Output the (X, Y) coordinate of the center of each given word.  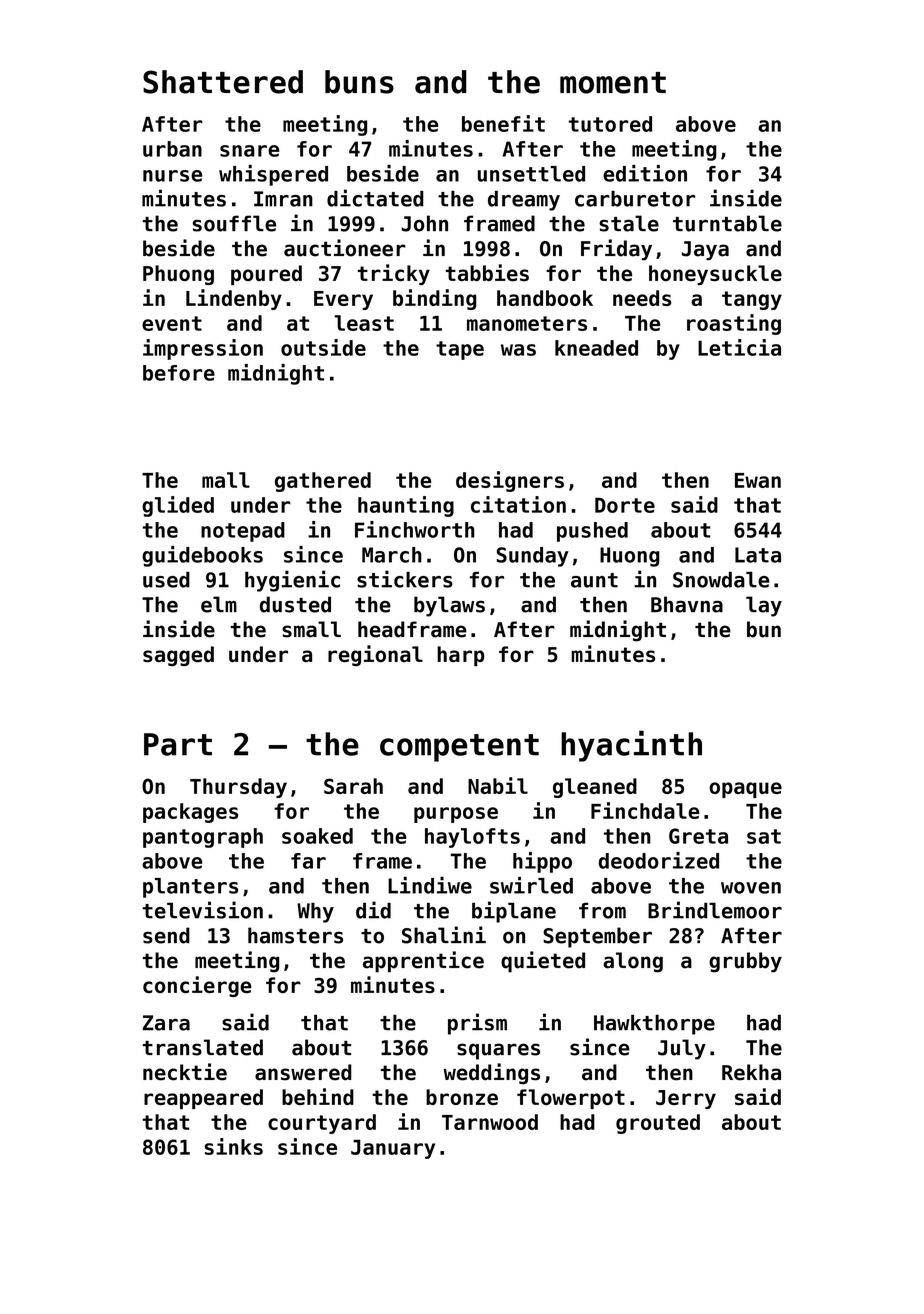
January (393, 1149)
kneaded (596, 348)
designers (510, 481)
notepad (243, 532)
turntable (727, 223)
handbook (545, 298)
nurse (172, 176)
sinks (233, 1146)
